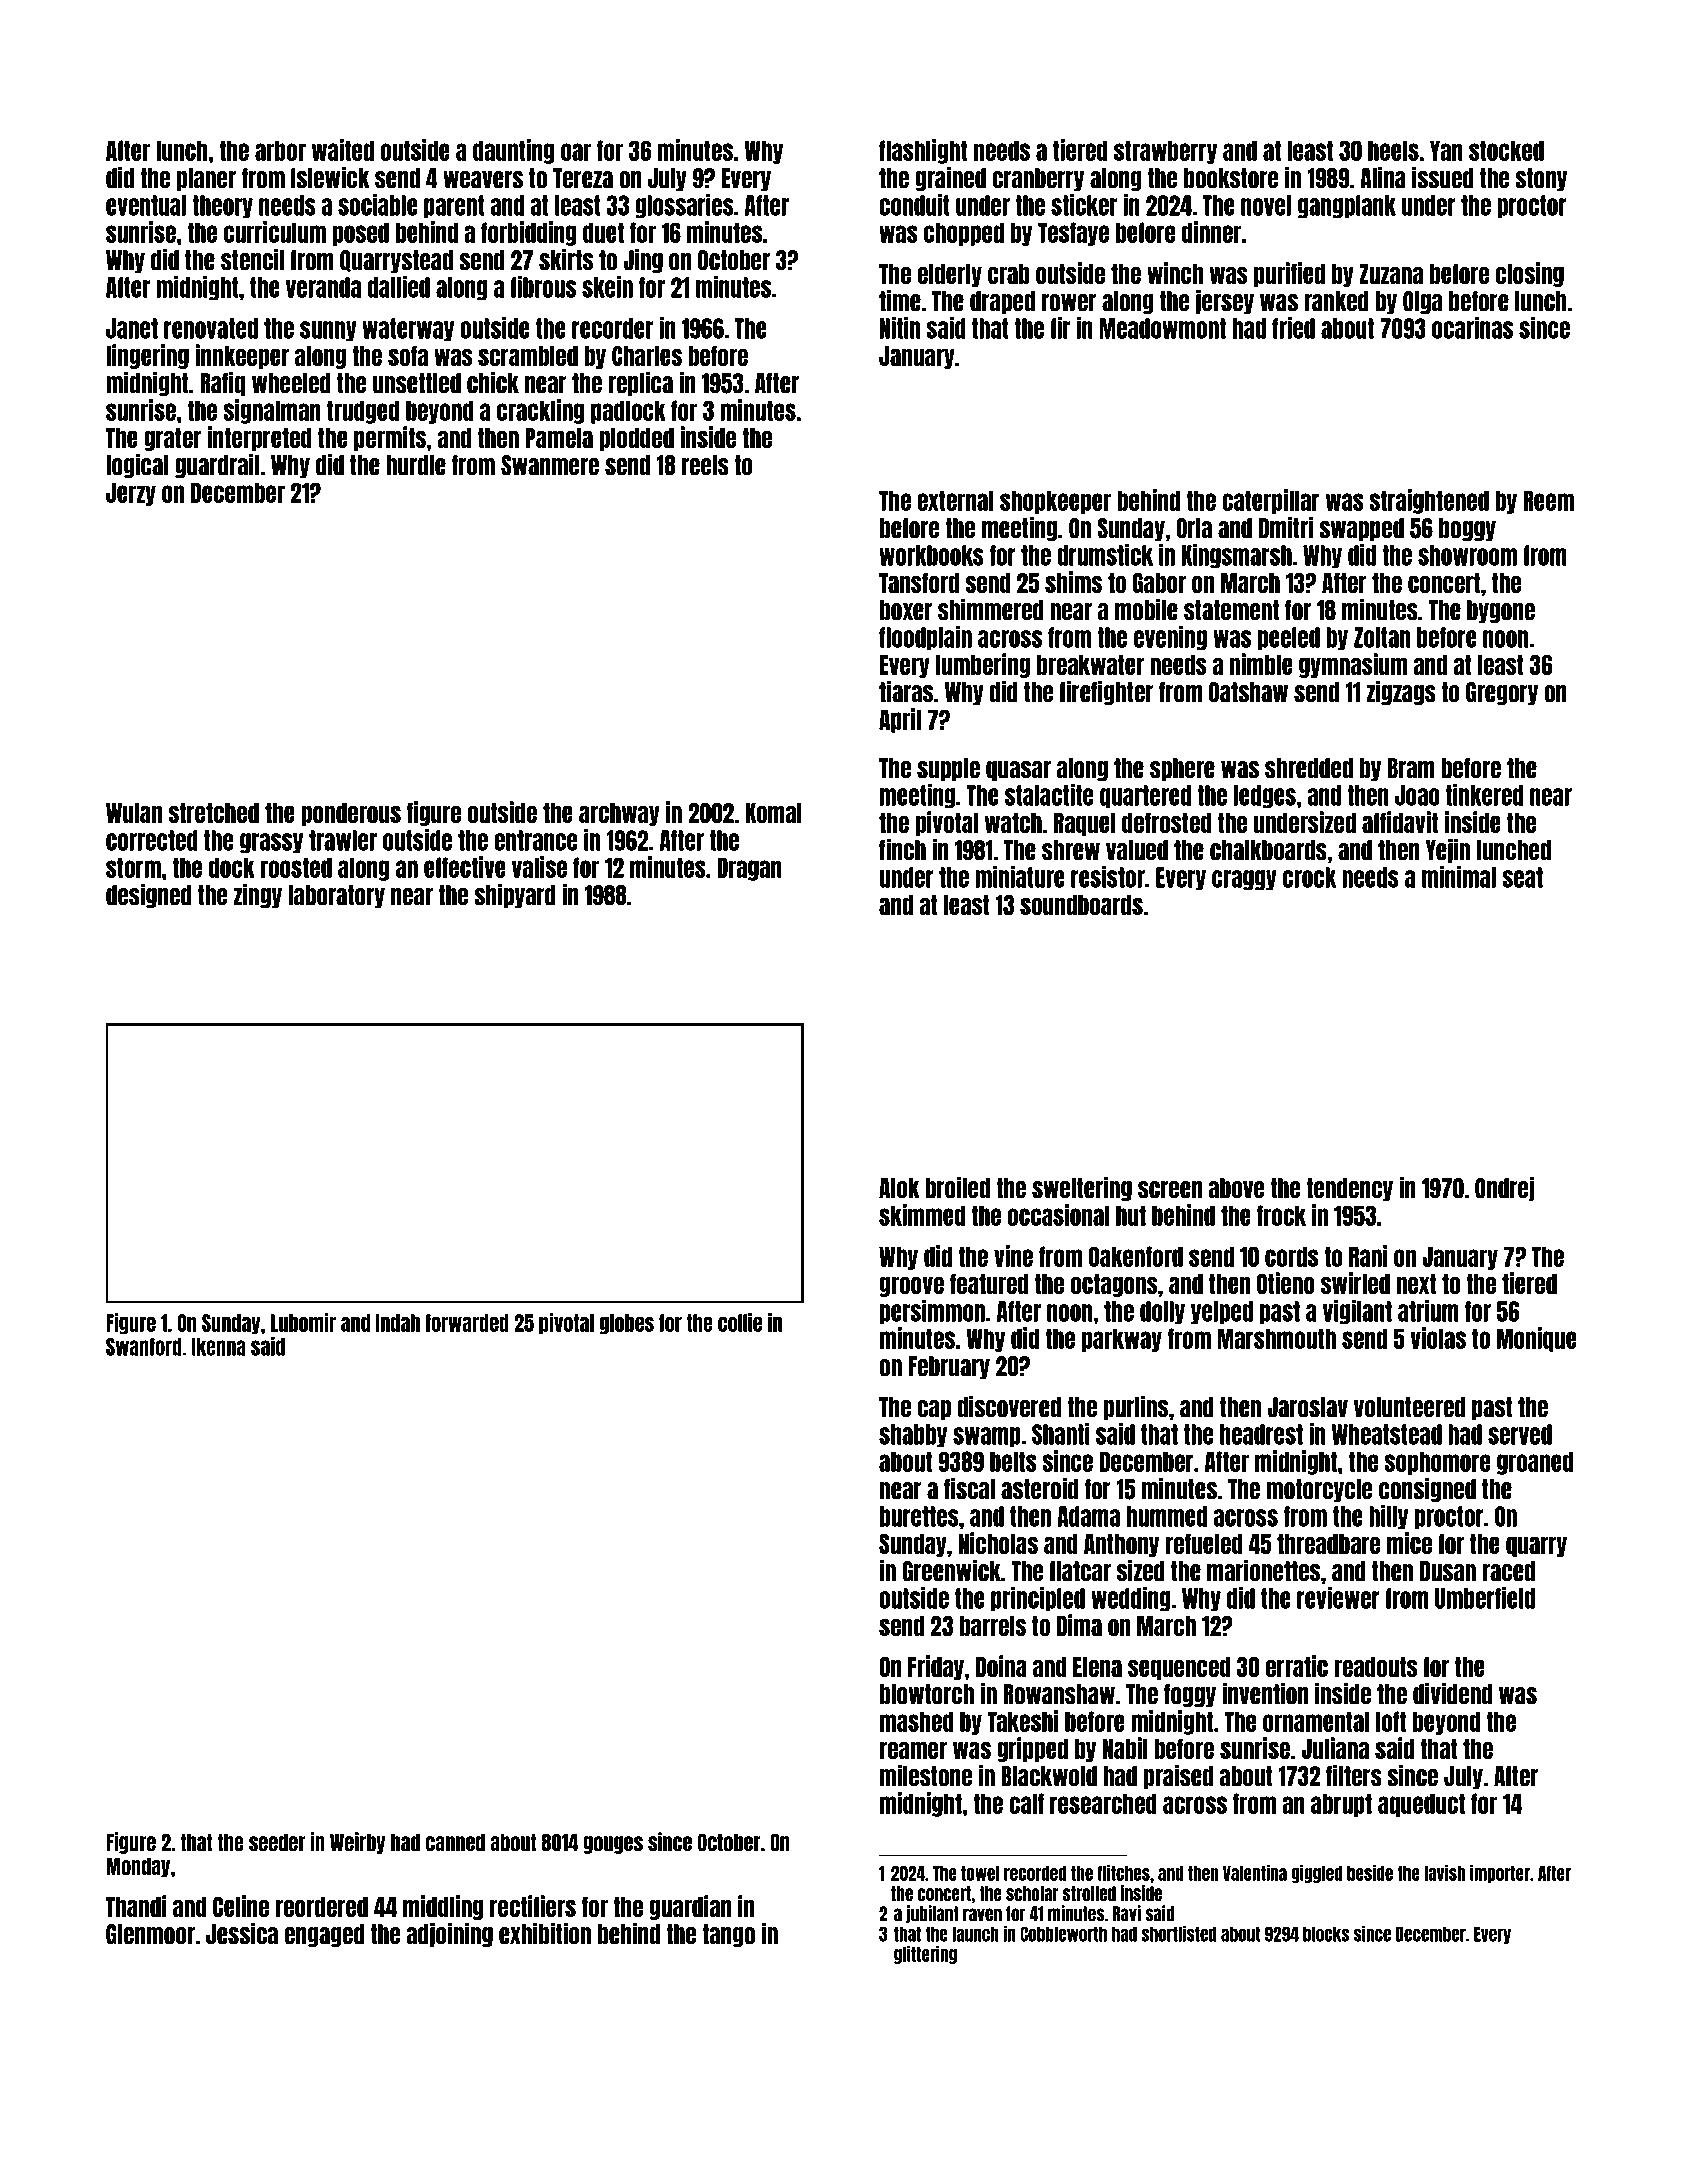 The width and height of the screenshot is (1683, 2178). I want to click on waited, so click(343, 150).
